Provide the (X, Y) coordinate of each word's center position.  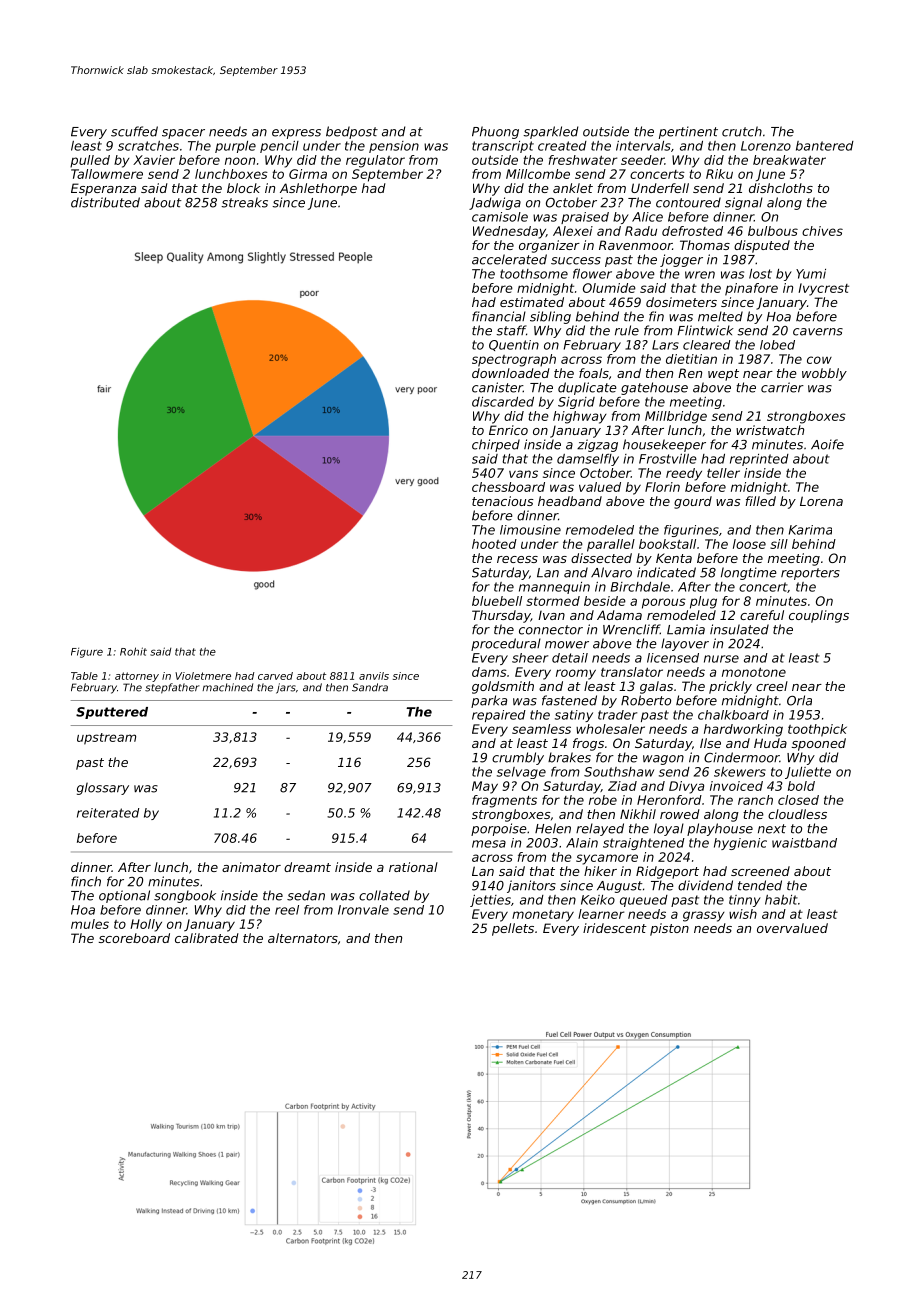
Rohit (133, 651)
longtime (749, 573)
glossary (103, 788)
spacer (183, 134)
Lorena (821, 501)
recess (517, 559)
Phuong (495, 132)
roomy (576, 674)
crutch (742, 131)
